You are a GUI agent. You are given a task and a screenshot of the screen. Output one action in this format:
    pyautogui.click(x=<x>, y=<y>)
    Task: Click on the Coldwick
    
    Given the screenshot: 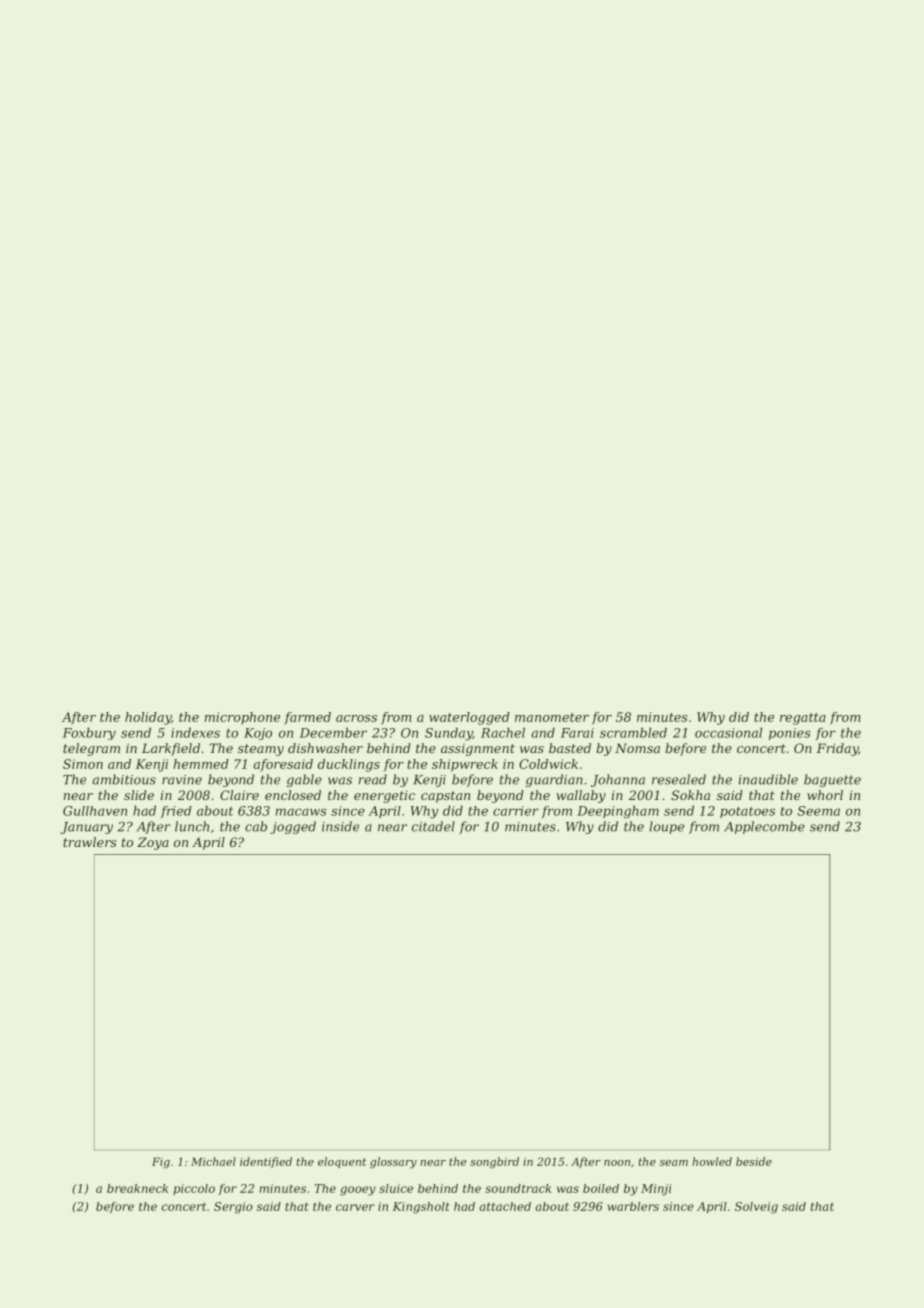 What is the action you would take?
    pyautogui.click(x=548, y=764)
